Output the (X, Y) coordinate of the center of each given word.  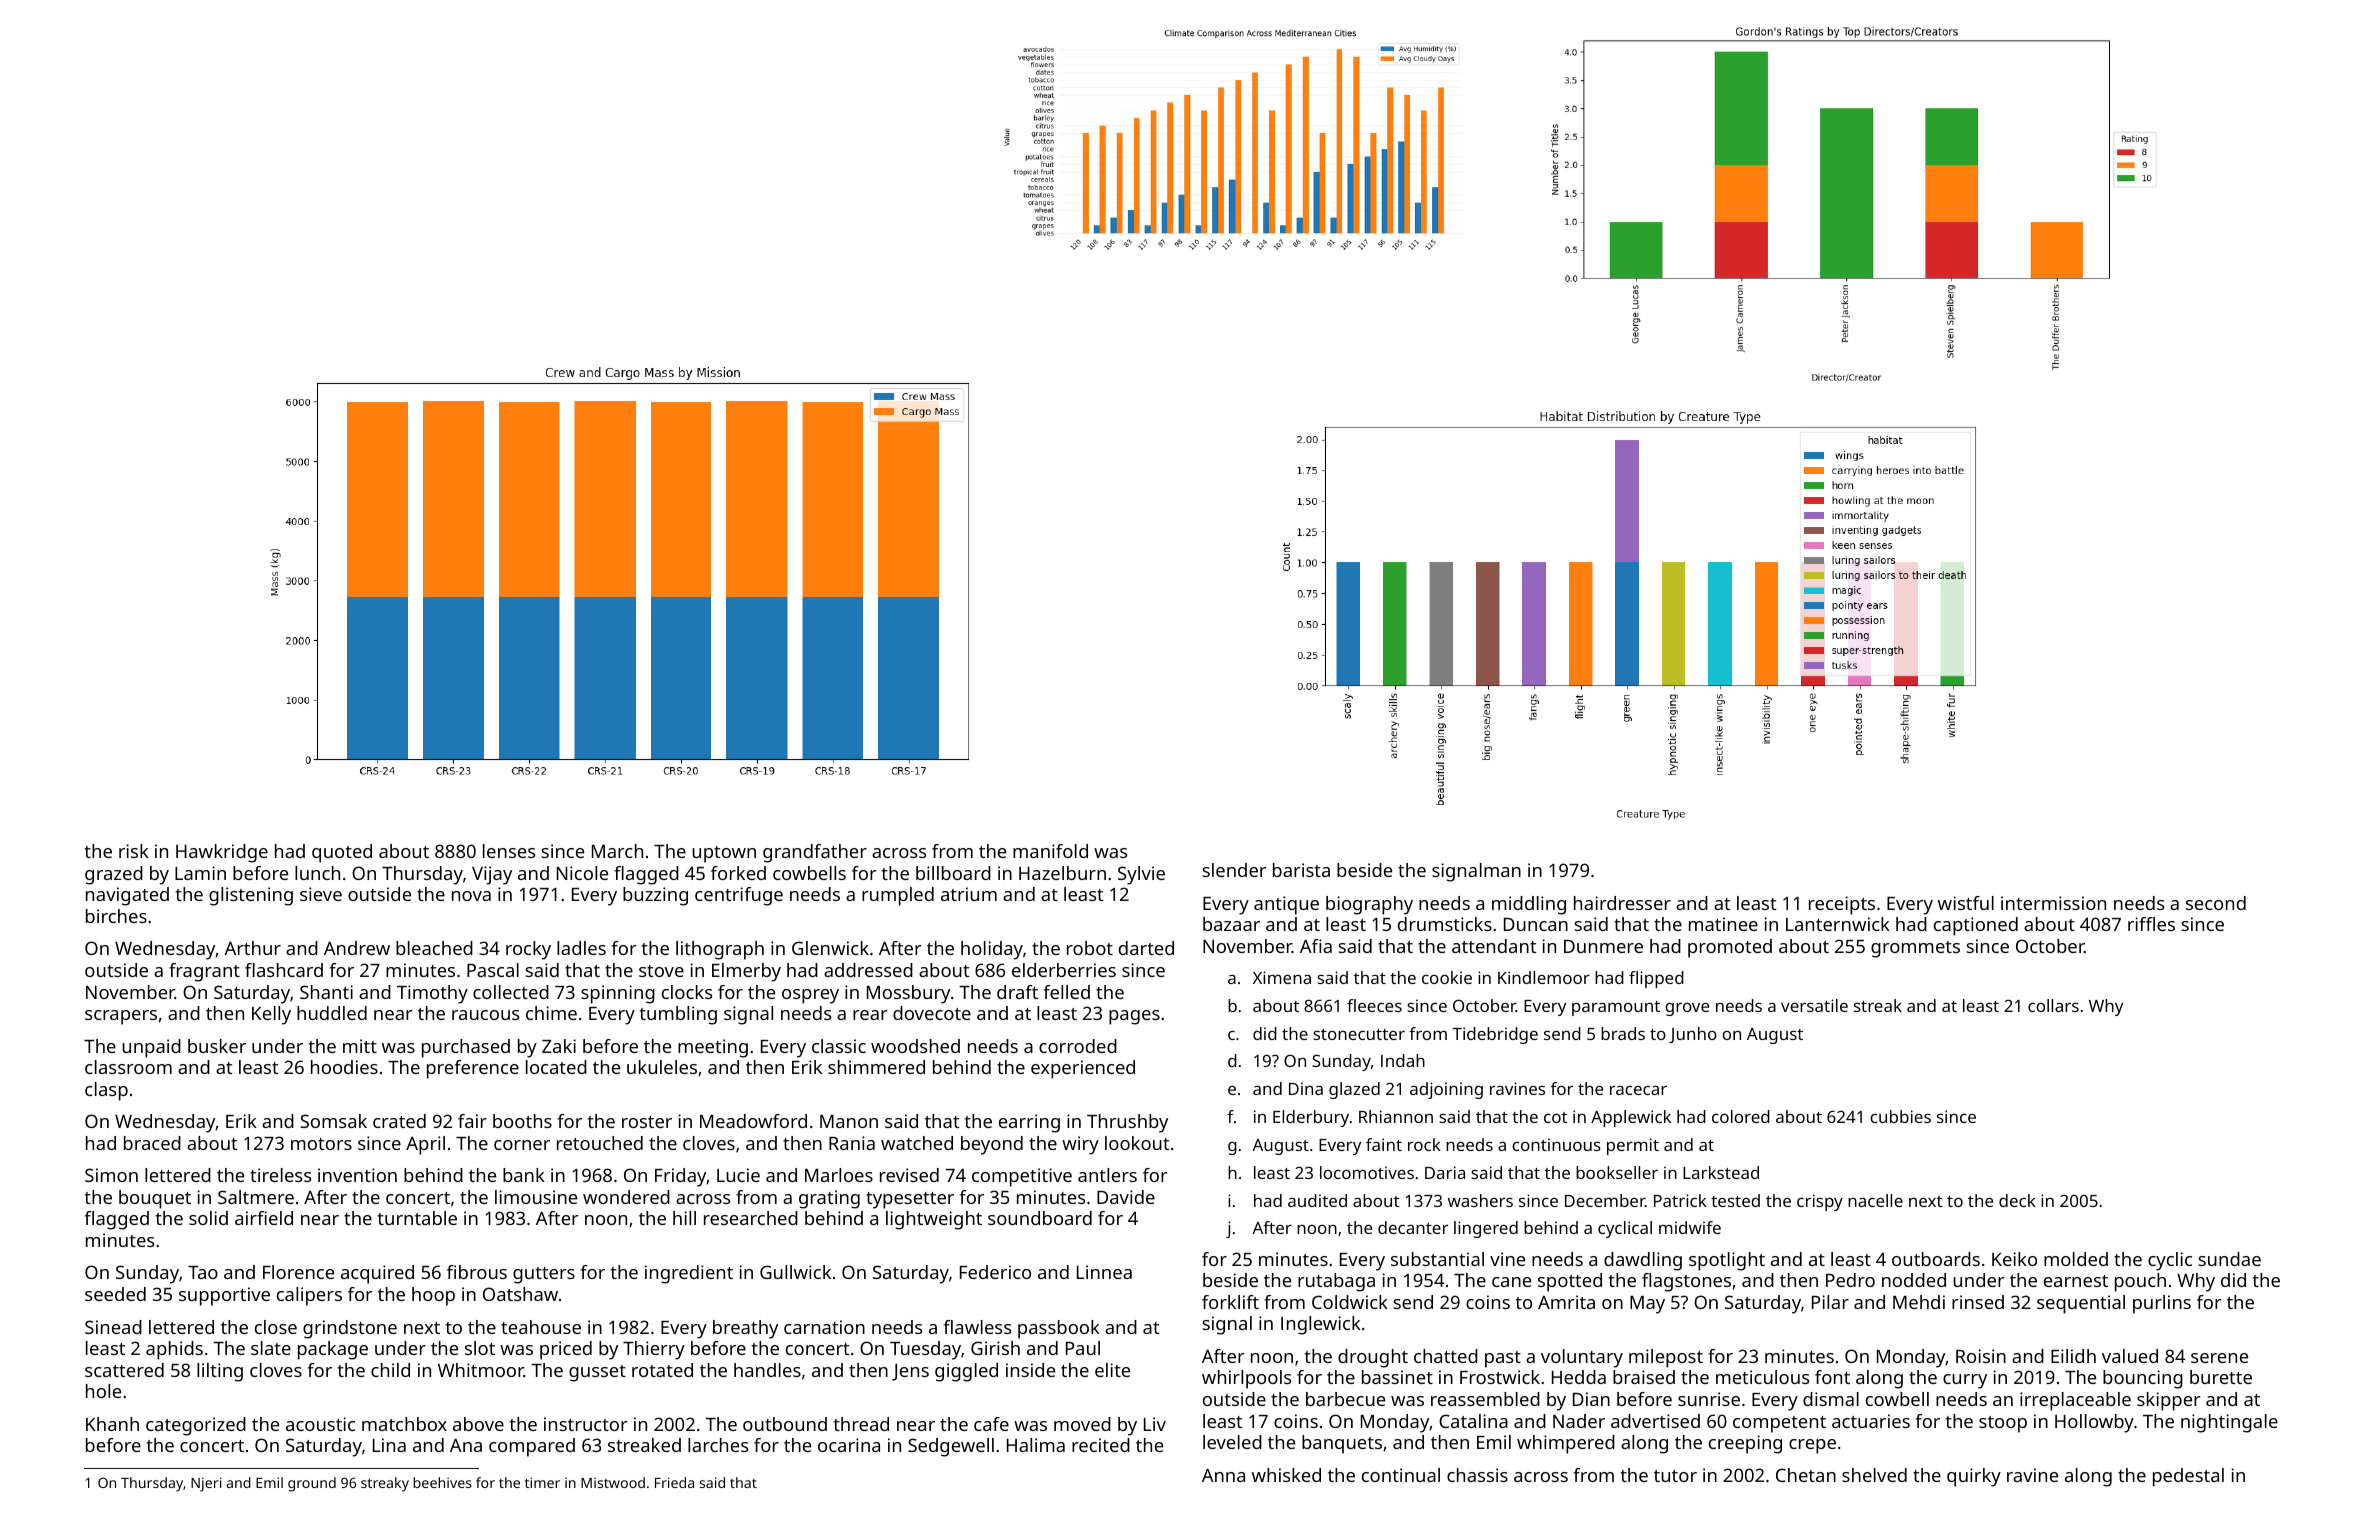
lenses (509, 851)
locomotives (1367, 1172)
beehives (442, 1482)
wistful (1966, 903)
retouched (600, 1143)
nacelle (1875, 1200)
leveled (1232, 1442)
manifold (1050, 851)
